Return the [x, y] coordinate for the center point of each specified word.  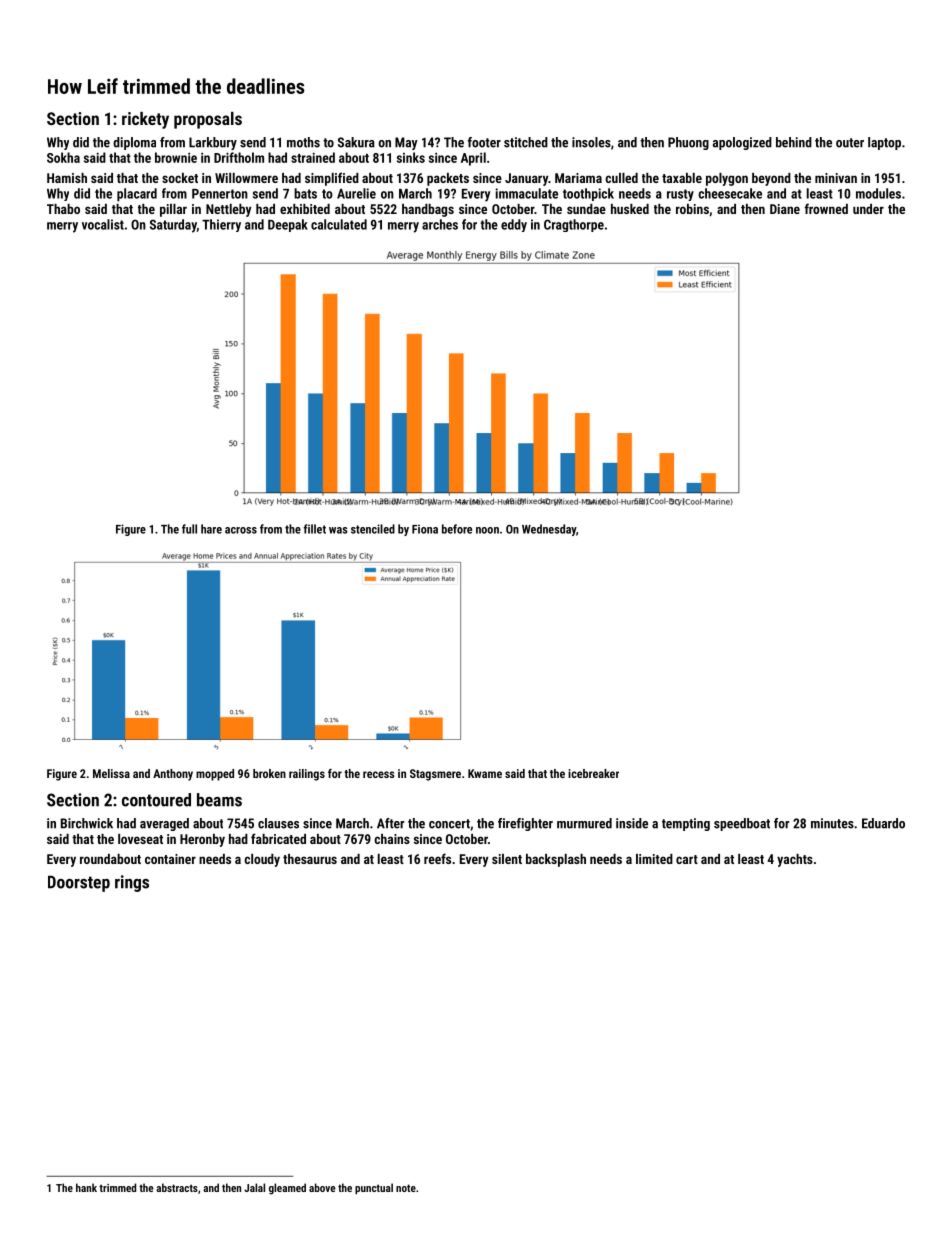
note [406, 1188]
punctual [374, 1189]
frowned [826, 208]
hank [86, 1187]
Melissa [111, 773]
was [338, 530]
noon [487, 530]
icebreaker [593, 773]
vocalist [103, 224]
